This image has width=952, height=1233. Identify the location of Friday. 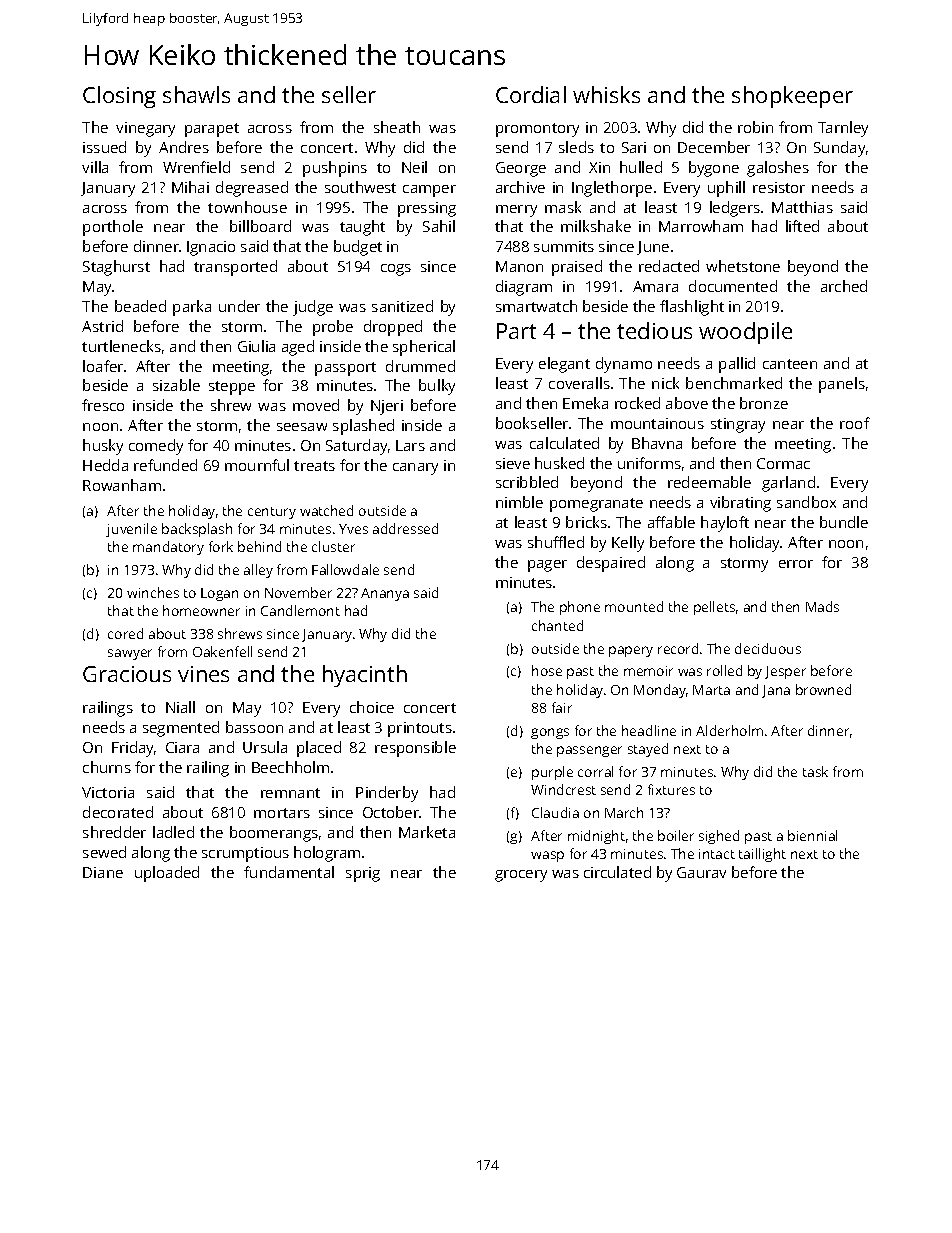
(132, 749).
